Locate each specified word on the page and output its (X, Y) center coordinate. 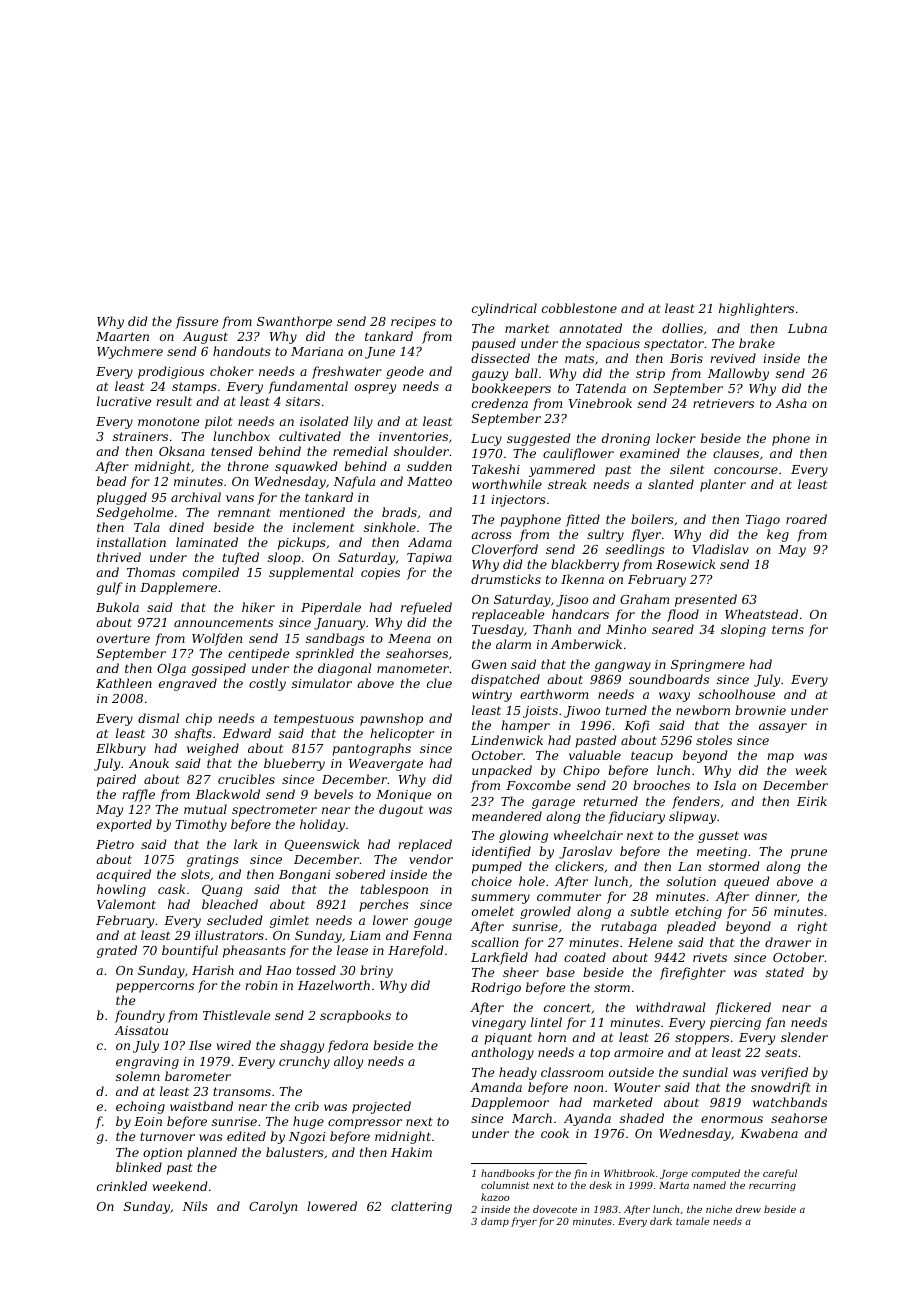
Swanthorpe (294, 322)
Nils (195, 1206)
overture (123, 638)
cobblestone (579, 308)
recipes (413, 323)
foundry (140, 1016)
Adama (430, 542)
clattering (421, 1207)
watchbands (790, 1102)
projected (381, 1107)
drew (748, 1209)
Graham (644, 599)
